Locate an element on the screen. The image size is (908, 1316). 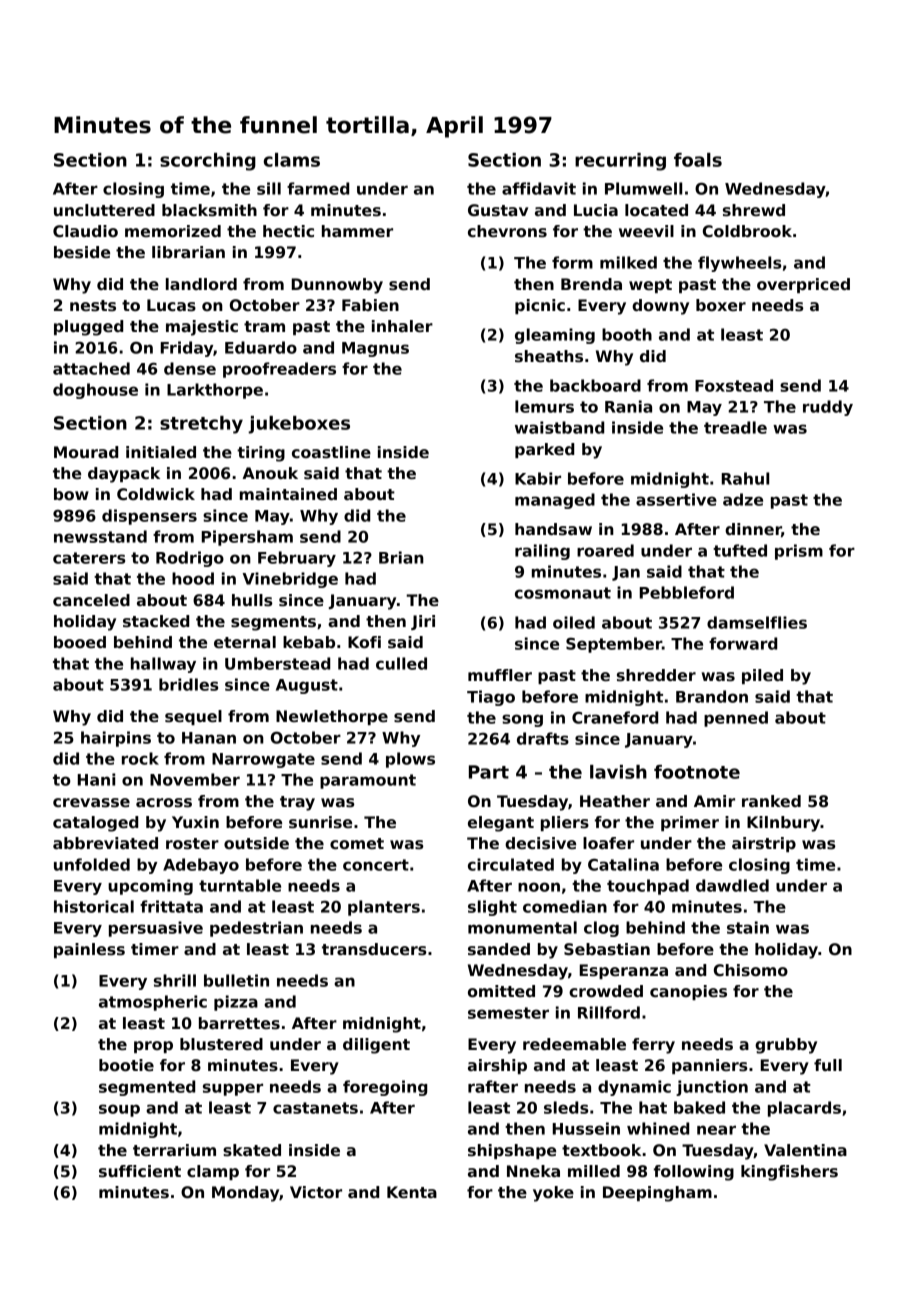
sufficient is located at coordinates (140, 1171).
